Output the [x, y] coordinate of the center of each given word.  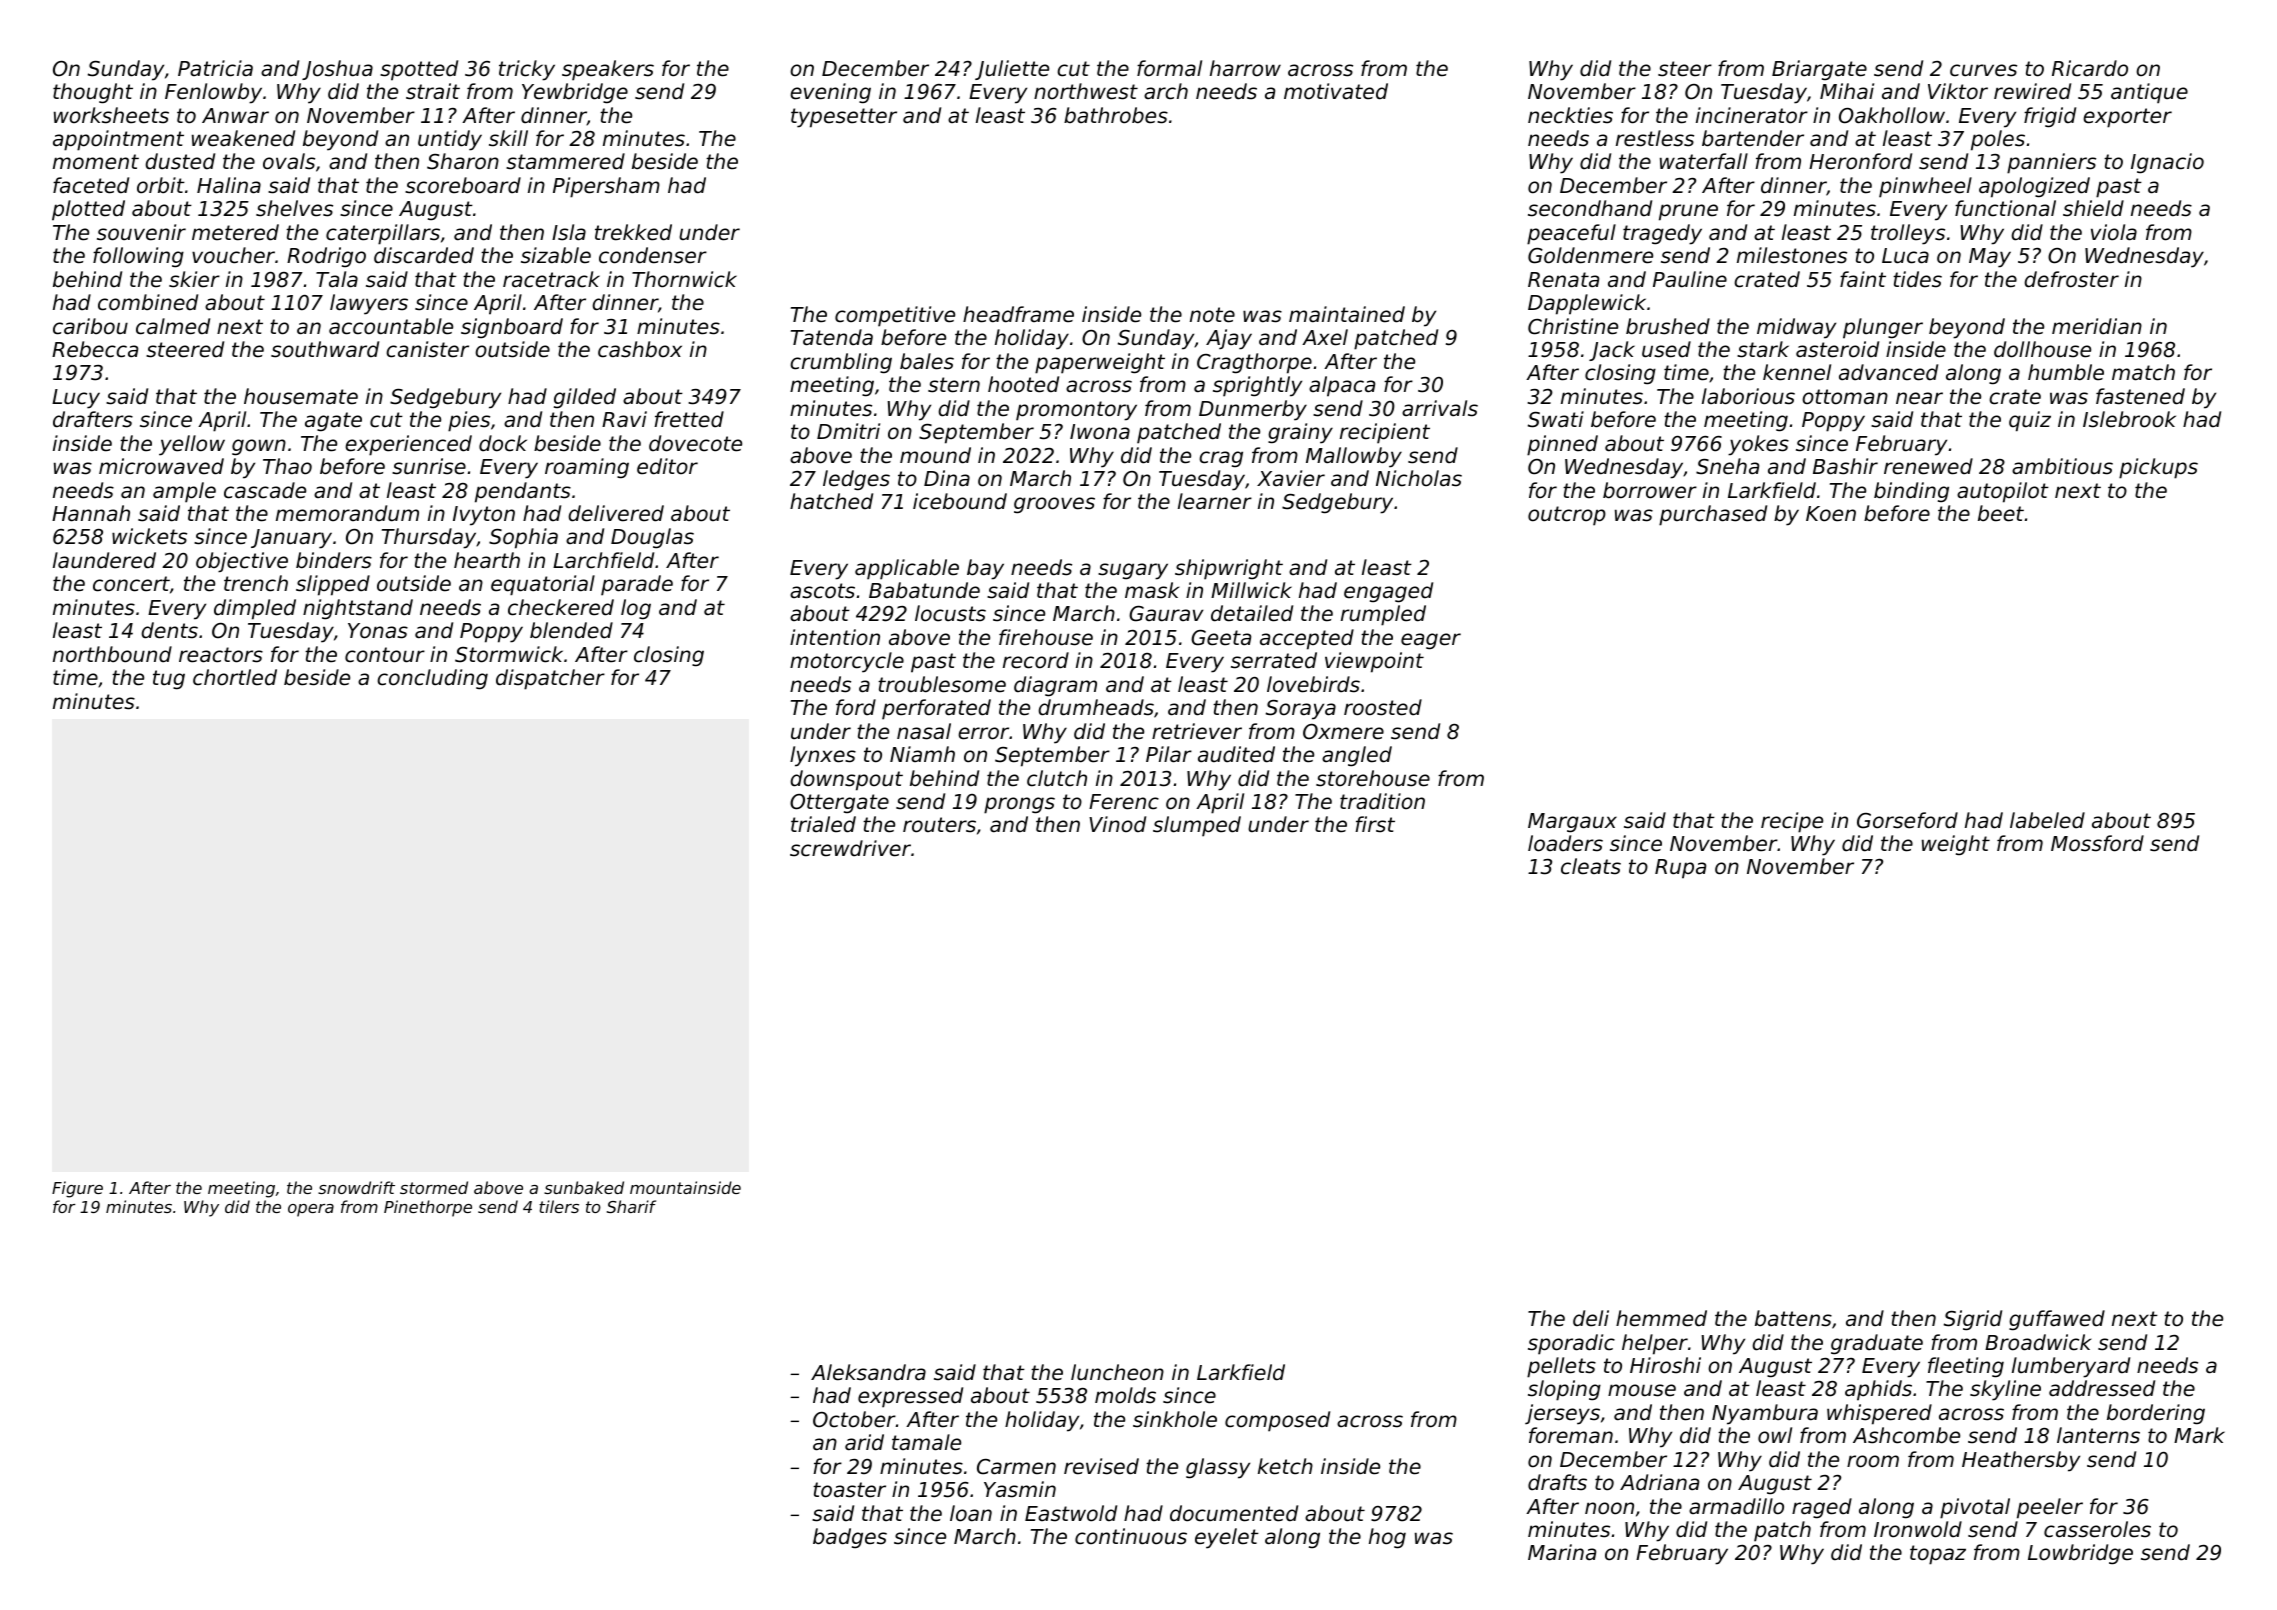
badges [850, 1538]
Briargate [1819, 70]
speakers [608, 70]
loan [971, 1513]
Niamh [922, 754]
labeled [2047, 820]
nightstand [358, 609]
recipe [1792, 822]
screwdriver [850, 848]
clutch [1057, 778]
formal [1169, 68]
